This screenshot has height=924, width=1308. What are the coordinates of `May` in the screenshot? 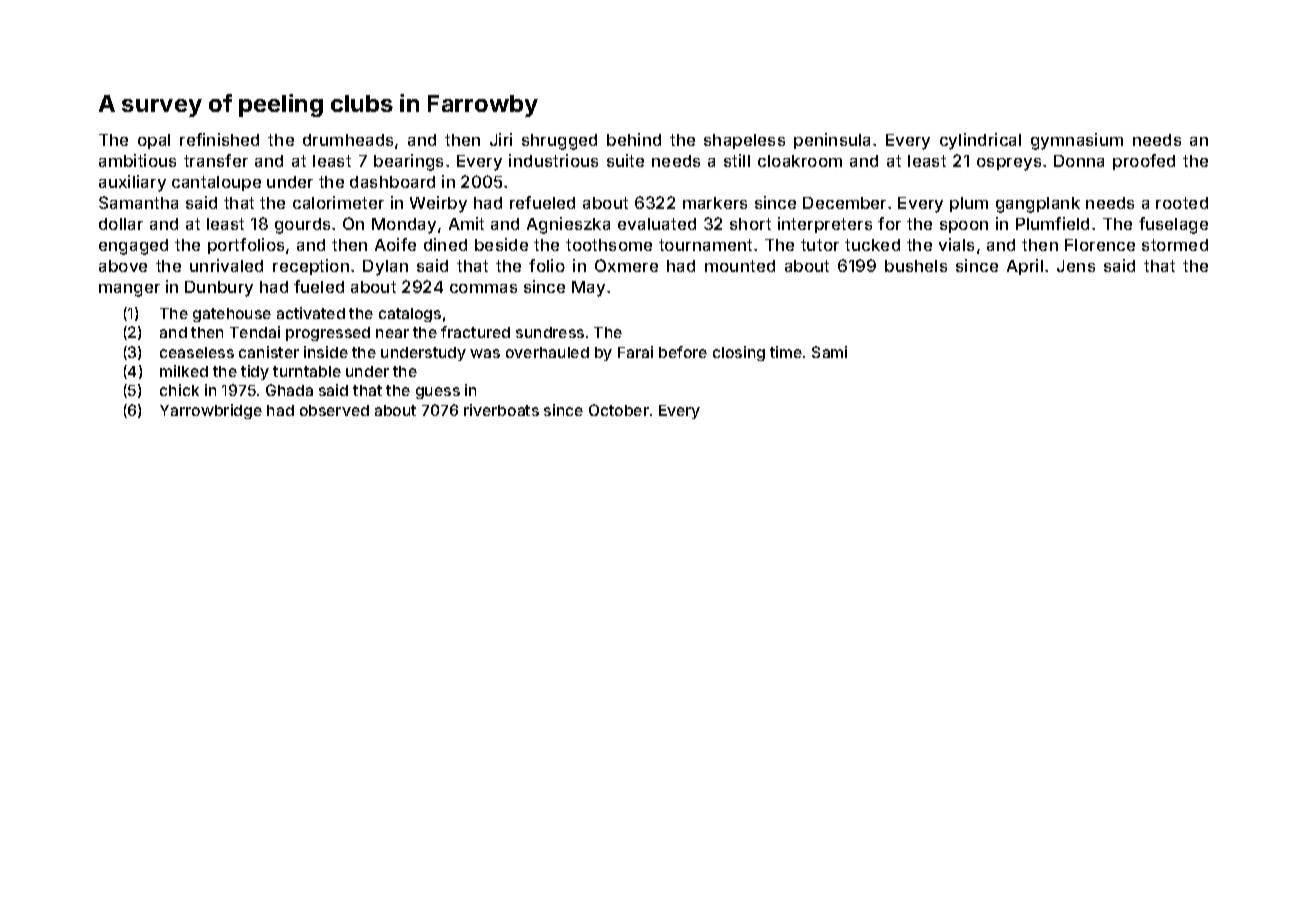 It's located at (588, 289).
